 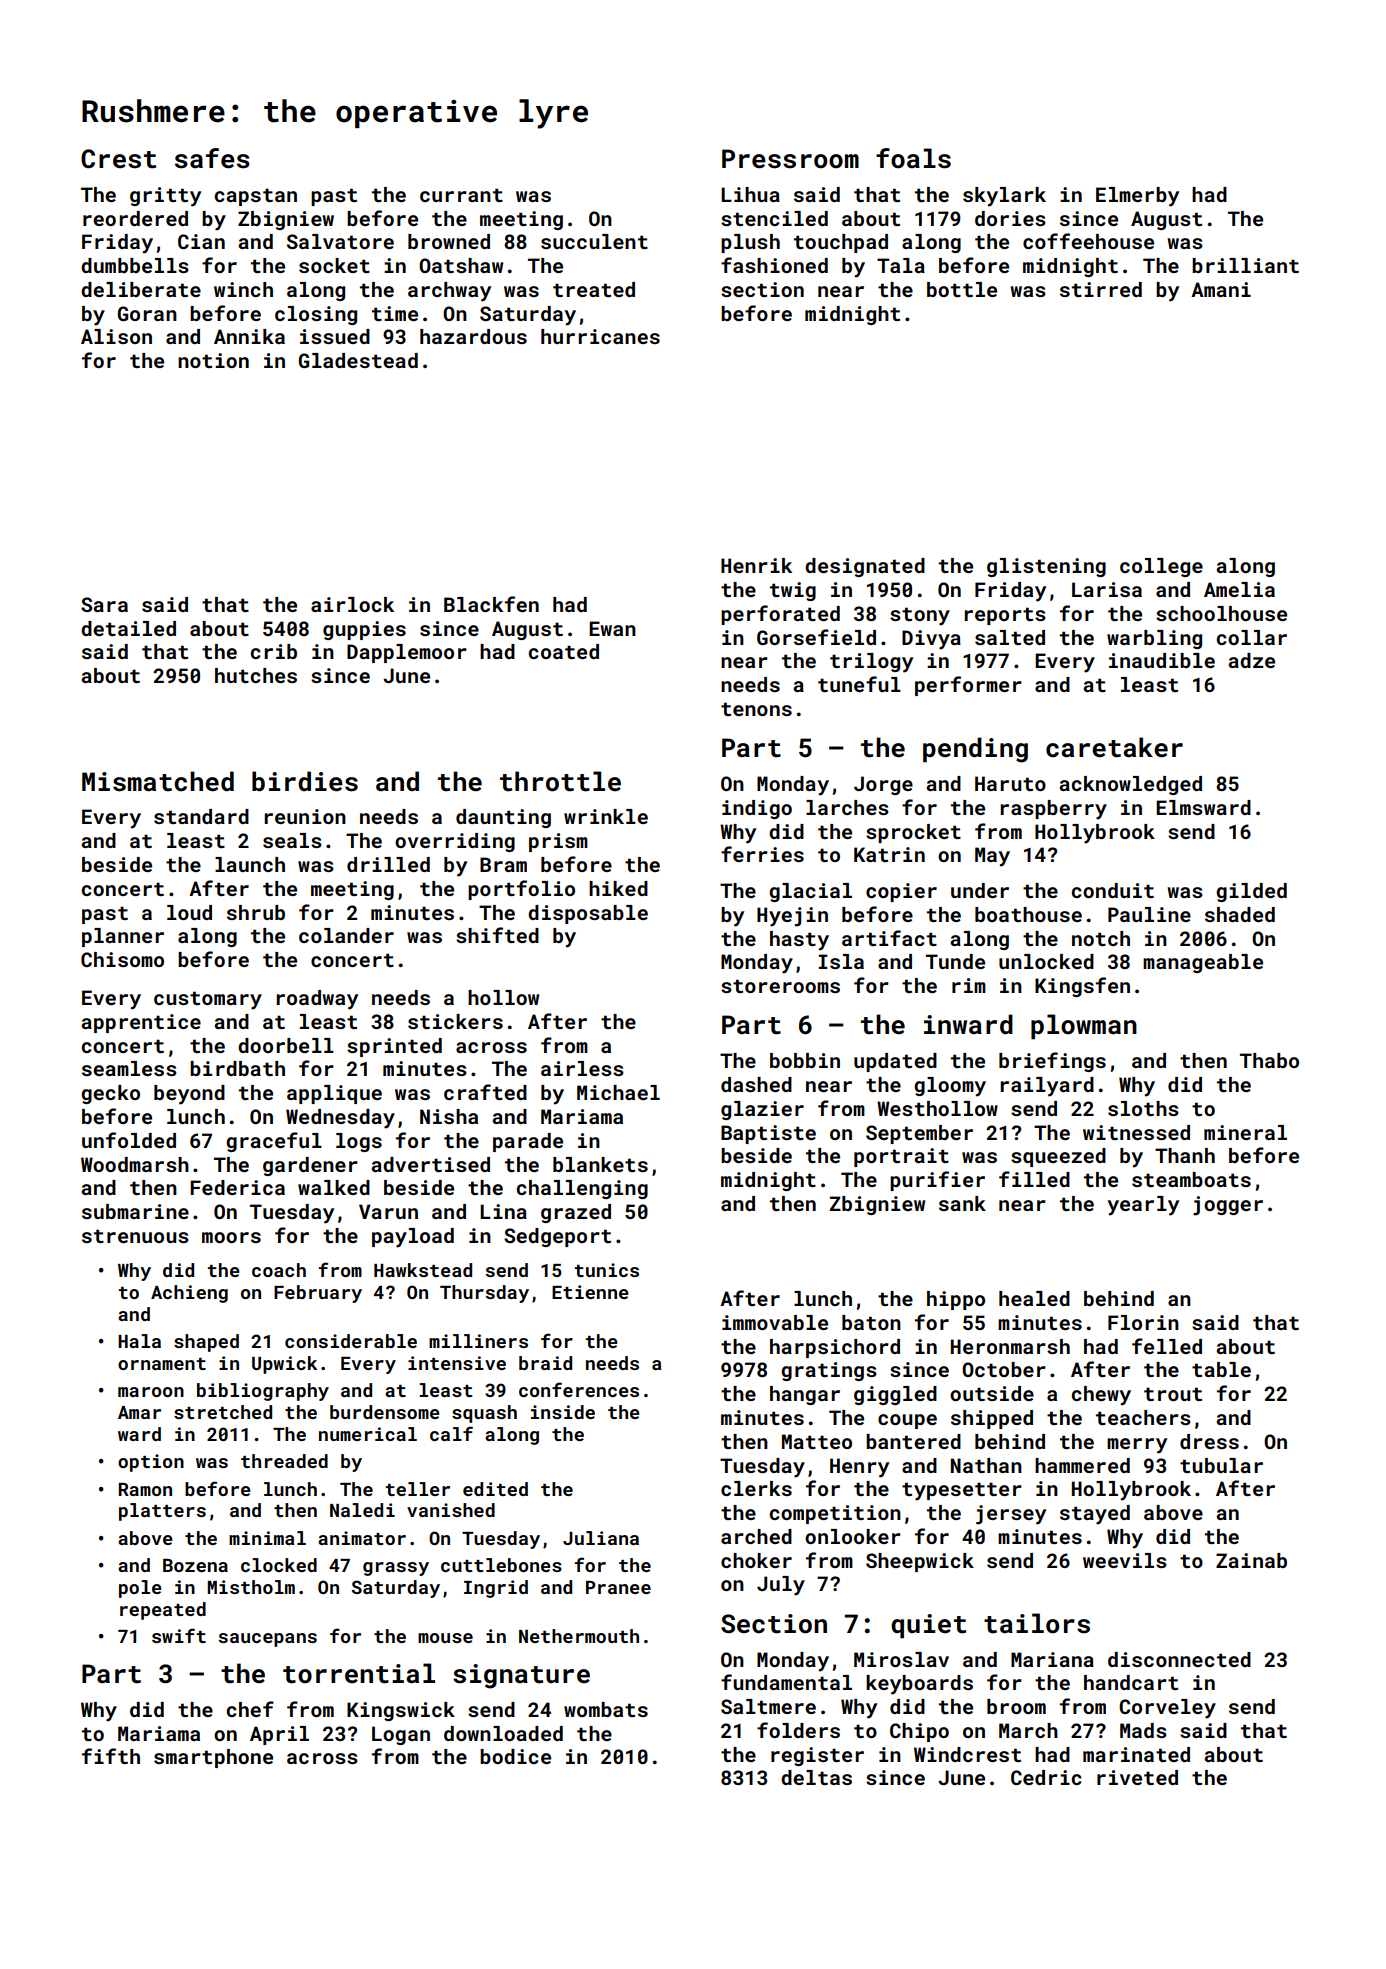 I want to click on gloomy, so click(x=950, y=1087).
